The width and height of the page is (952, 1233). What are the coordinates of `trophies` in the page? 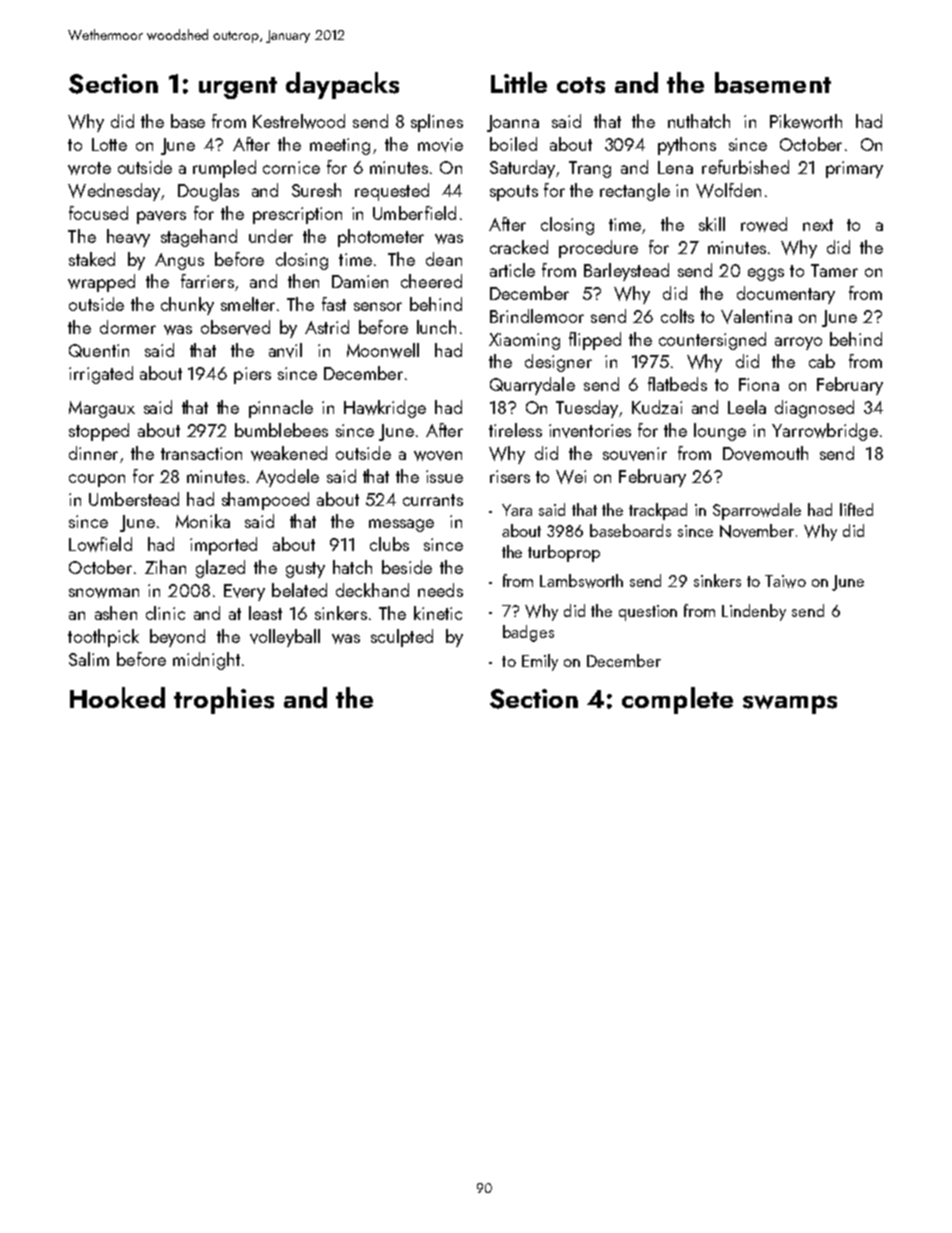 It's located at (224, 700).
